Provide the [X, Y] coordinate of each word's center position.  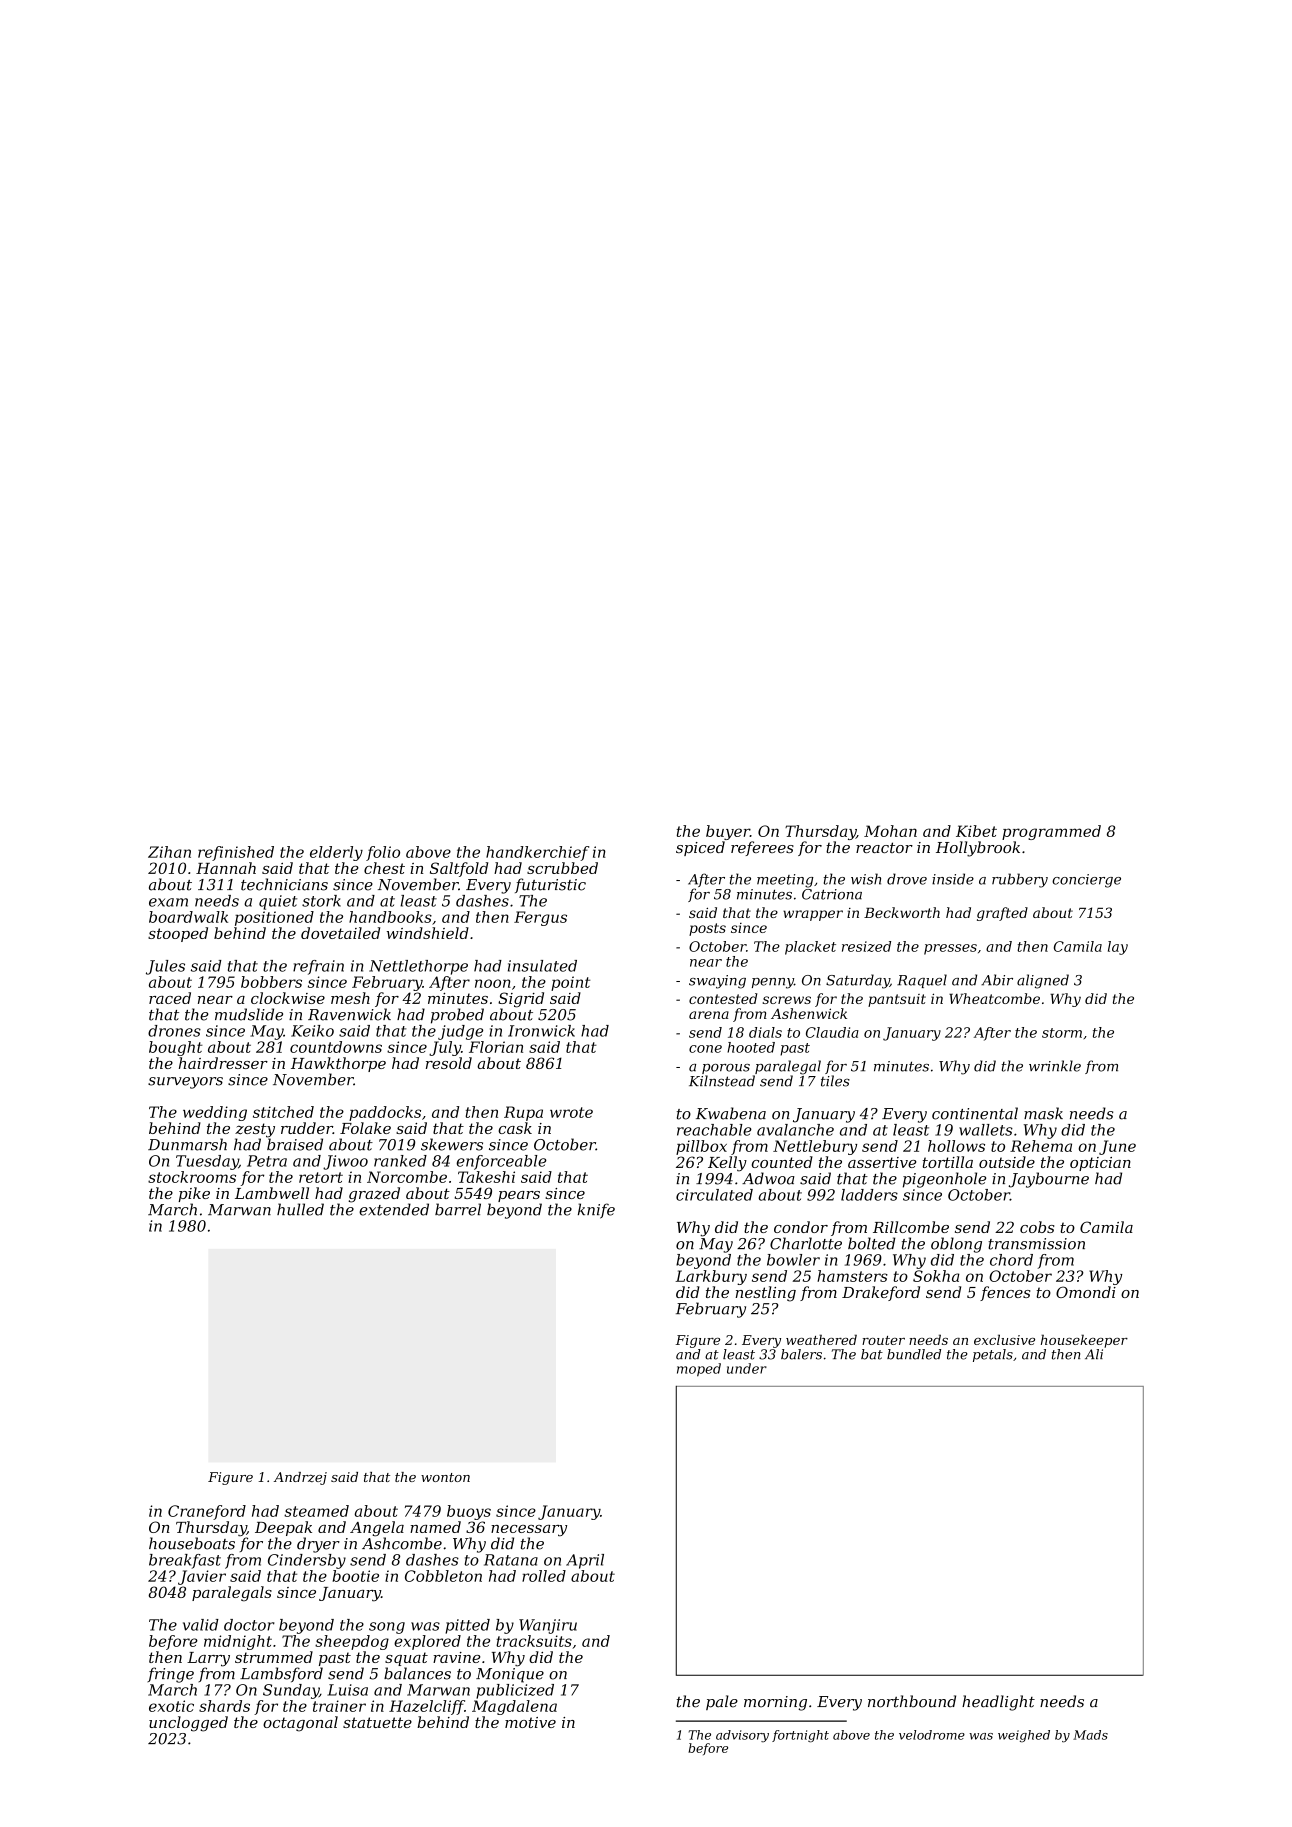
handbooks [390, 917]
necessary [529, 1531]
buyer [728, 832]
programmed [1051, 832]
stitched [283, 1112]
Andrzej [300, 1478]
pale [722, 1702]
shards [224, 1706]
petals [993, 1355]
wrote [571, 1112]
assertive [882, 1162]
